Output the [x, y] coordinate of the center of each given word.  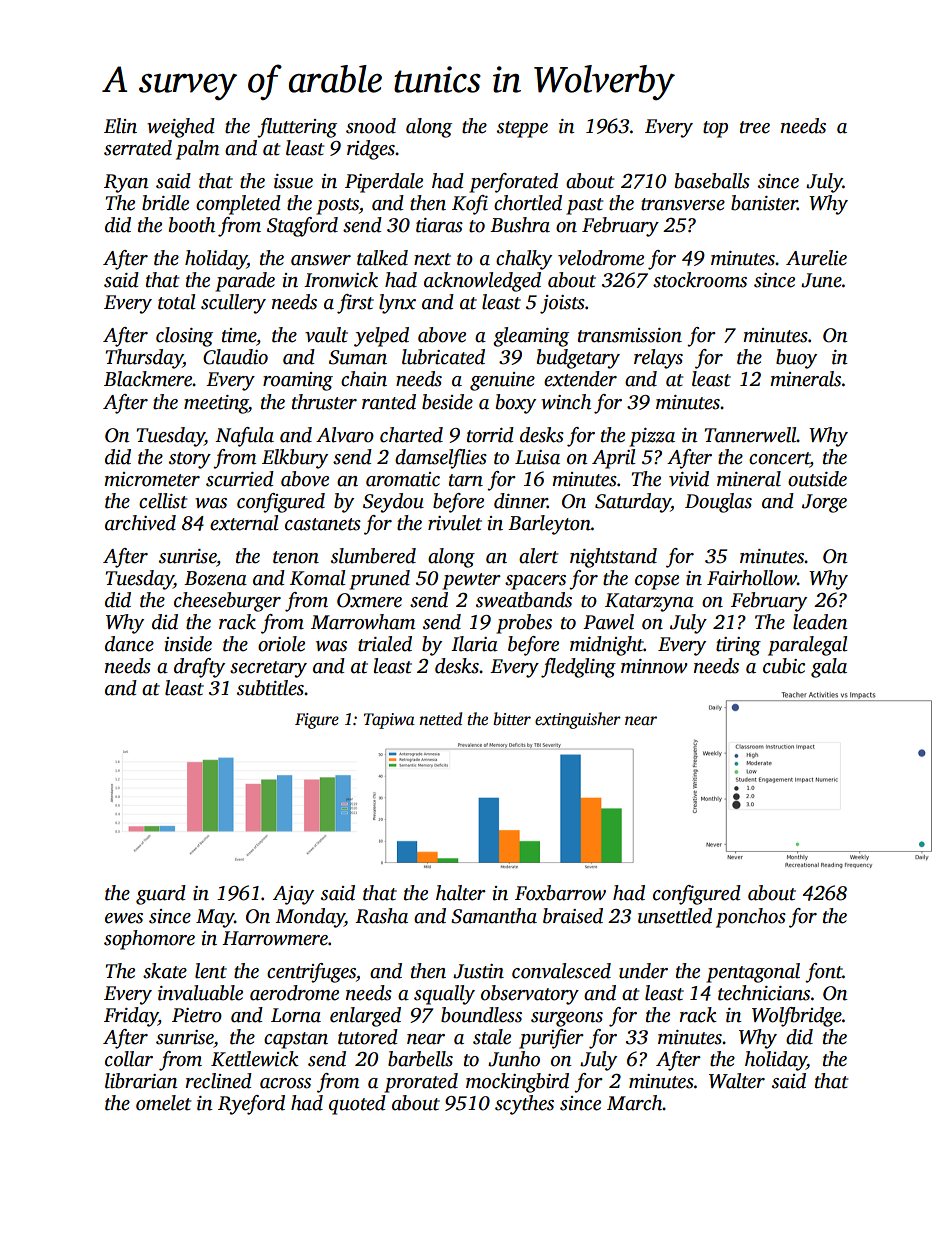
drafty [199, 668]
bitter [512, 719]
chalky [524, 260]
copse [657, 582]
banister [764, 203]
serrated [138, 148]
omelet [163, 1103]
